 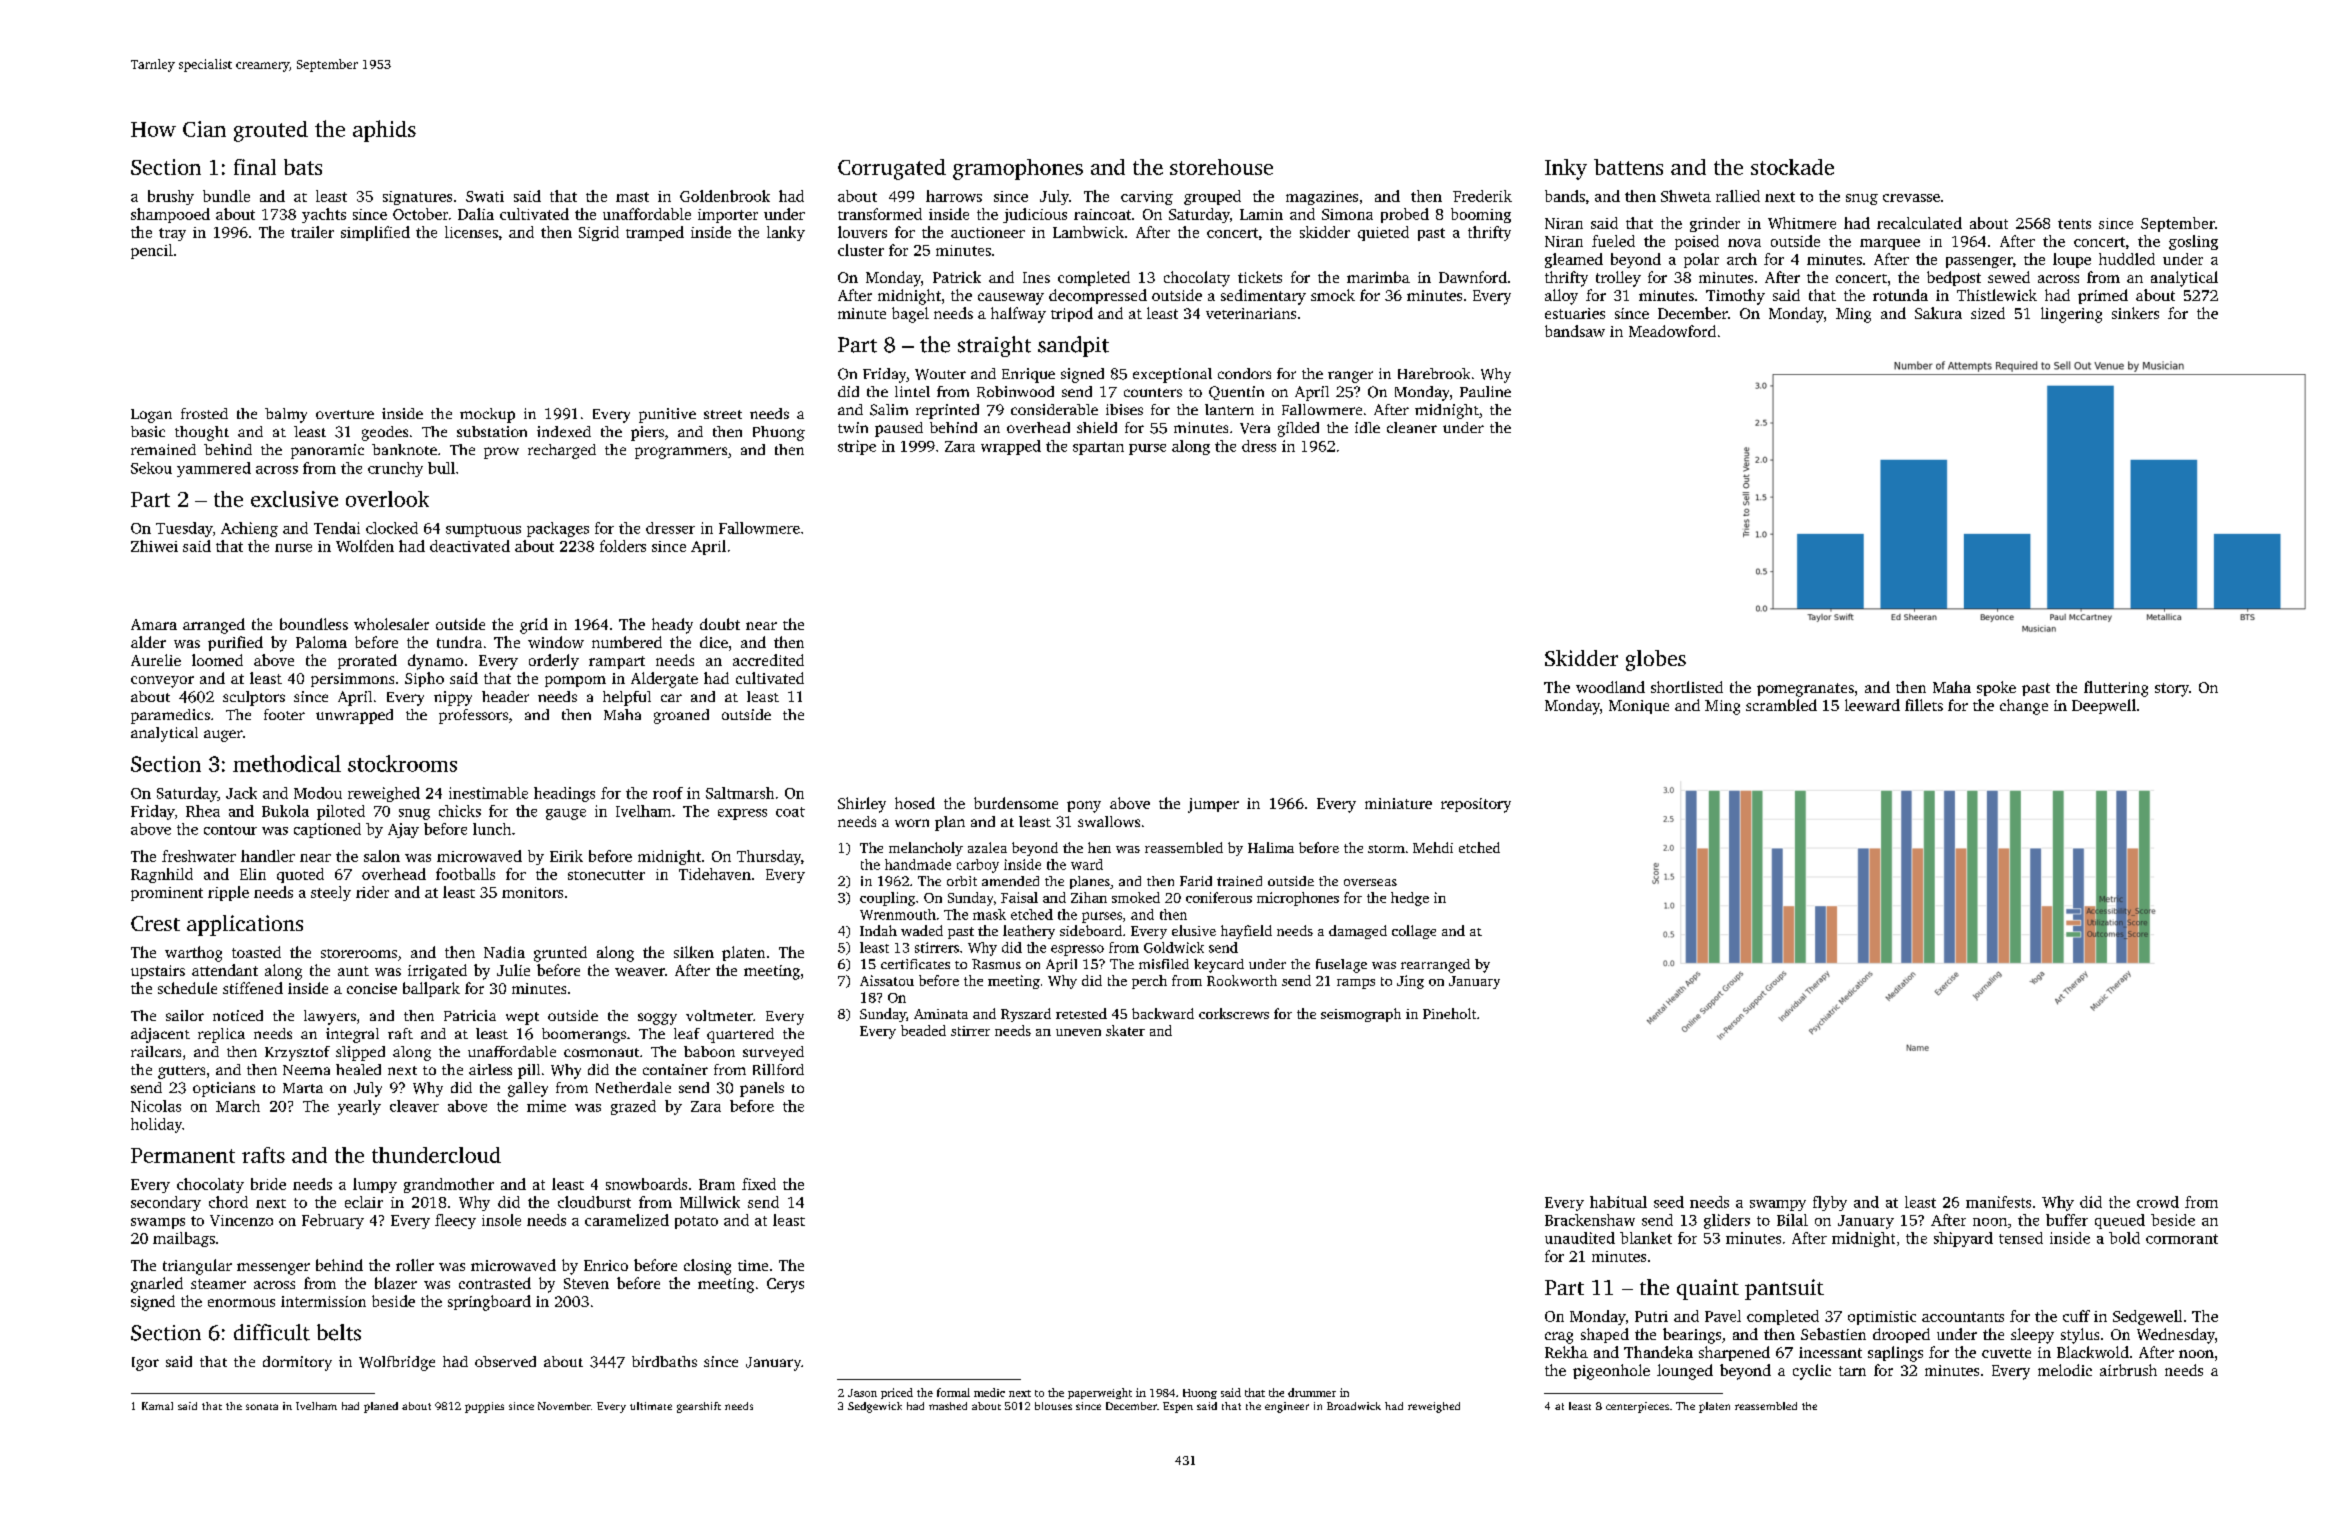 I want to click on Harebrook, so click(x=1434, y=373).
